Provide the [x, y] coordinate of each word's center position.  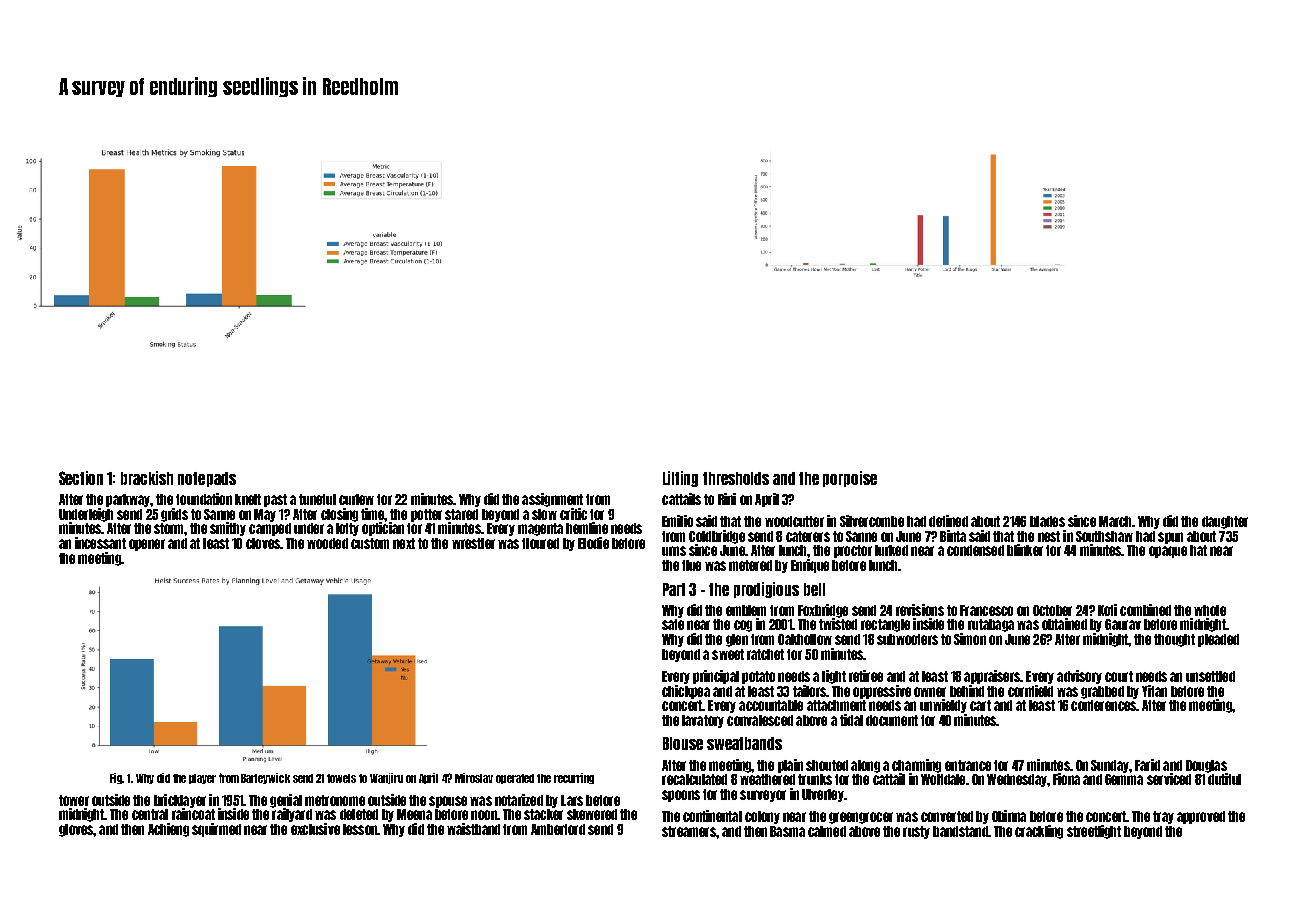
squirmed [216, 830]
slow [544, 514]
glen [737, 640]
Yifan [1154, 691]
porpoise [850, 479]
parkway [128, 500]
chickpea [686, 692]
